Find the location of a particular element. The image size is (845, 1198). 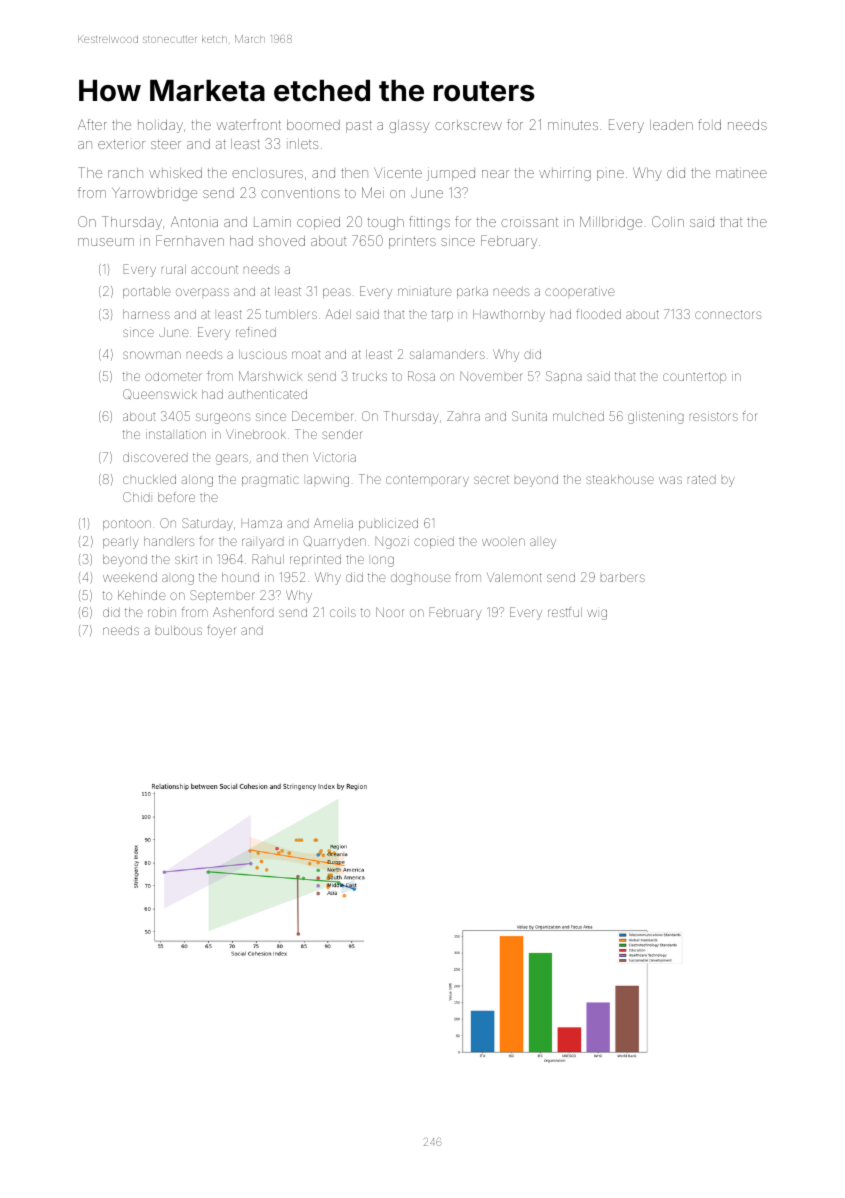

croissant is located at coordinates (529, 222).
